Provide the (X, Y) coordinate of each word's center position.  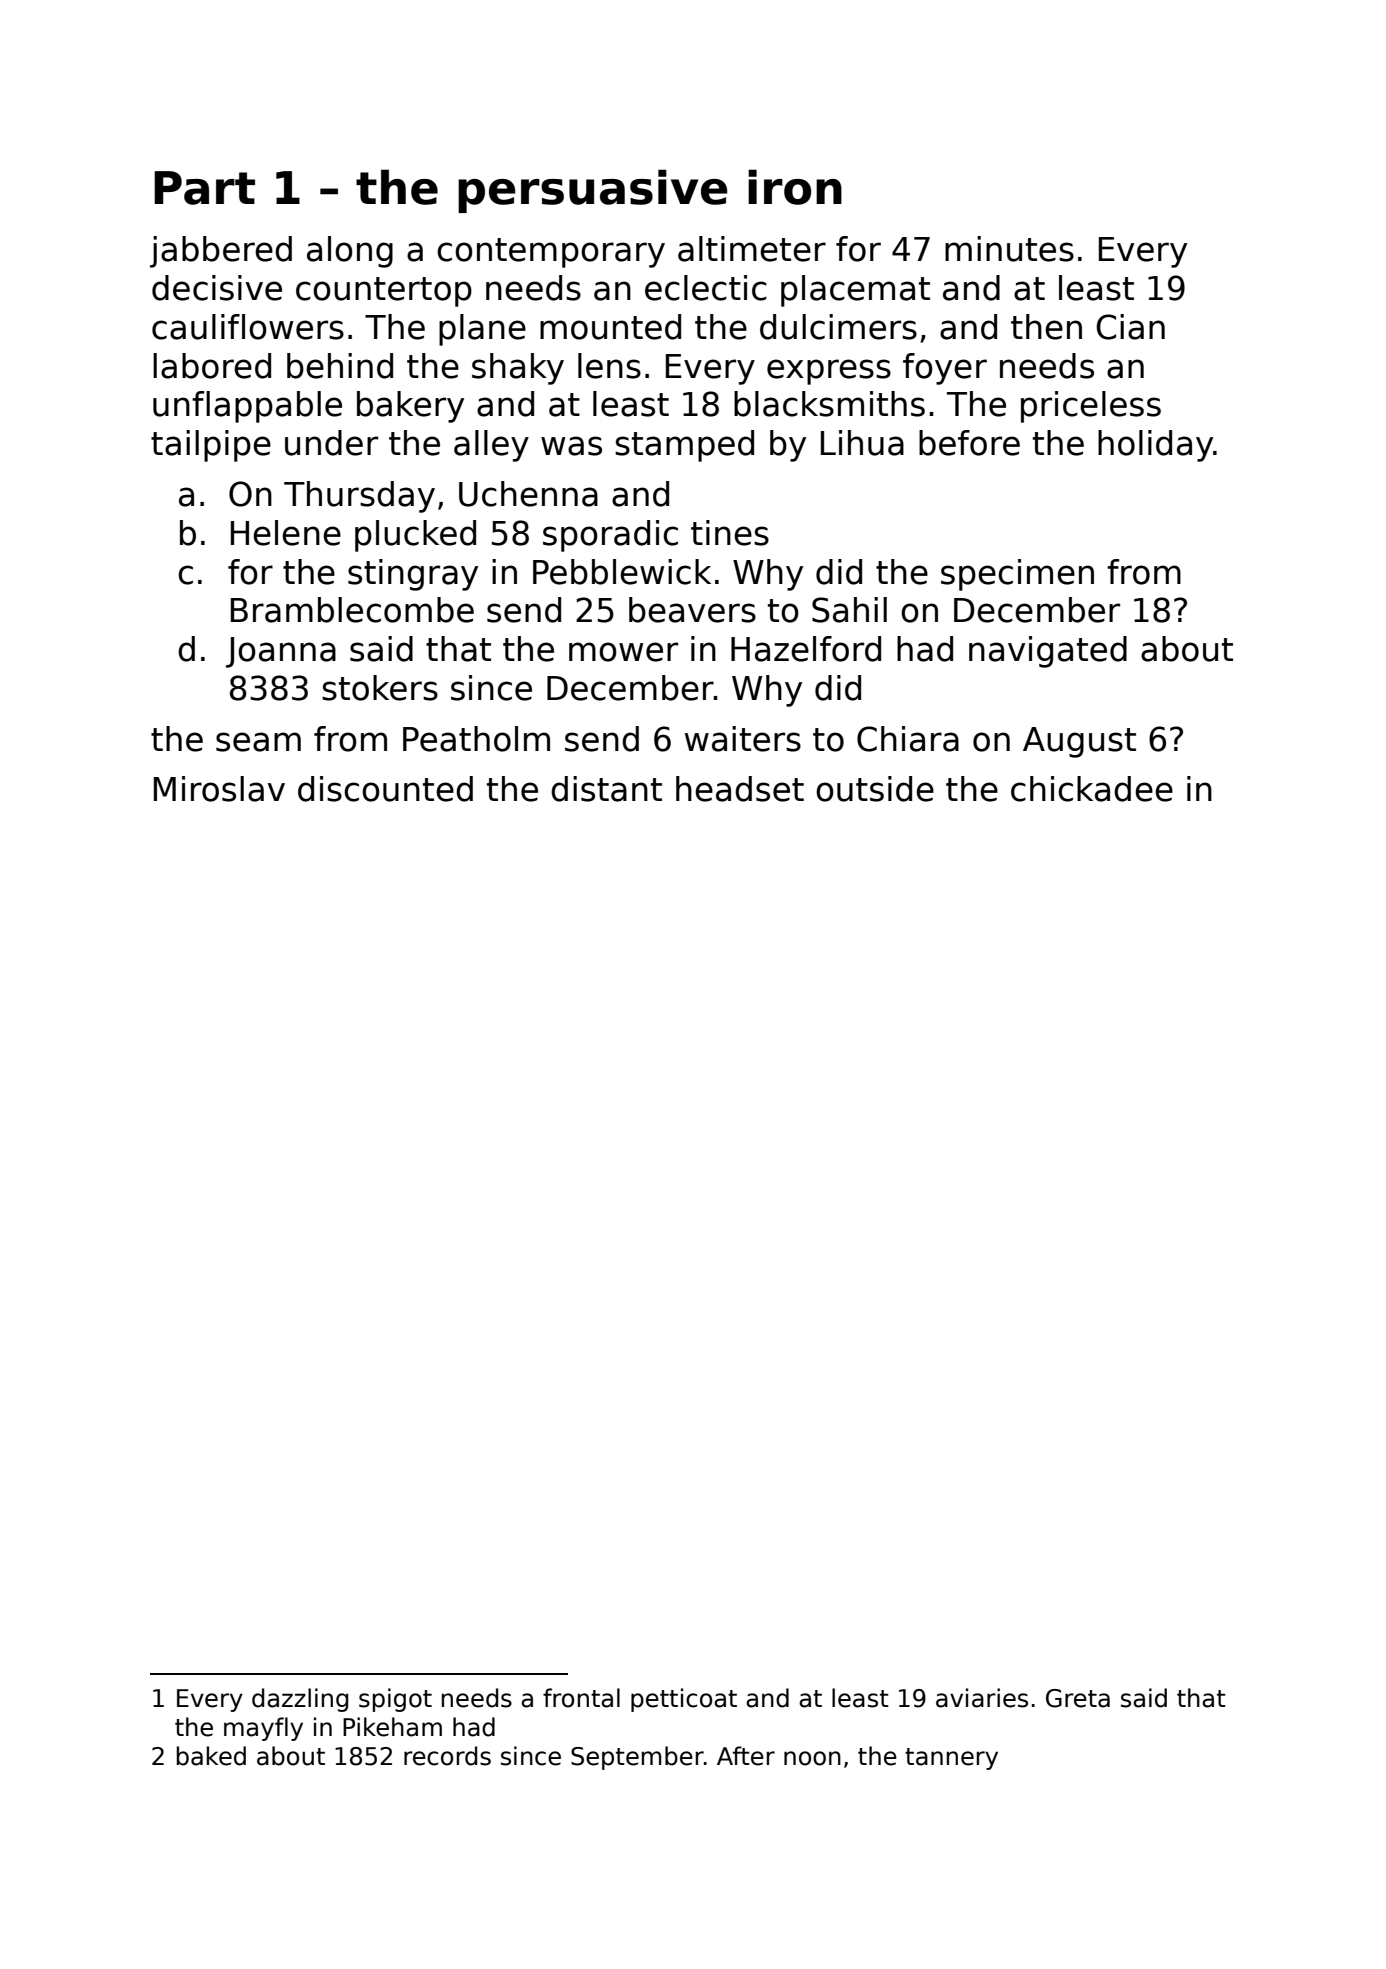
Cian (1131, 327)
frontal (581, 1698)
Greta (1078, 1698)
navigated (1048, 652)
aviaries (982, 1698)
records (447, 1756)
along (350, 252)
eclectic (706, 288)
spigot (395, 1700)
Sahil (849, 610)
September (637, 1758)
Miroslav (219, 789)
